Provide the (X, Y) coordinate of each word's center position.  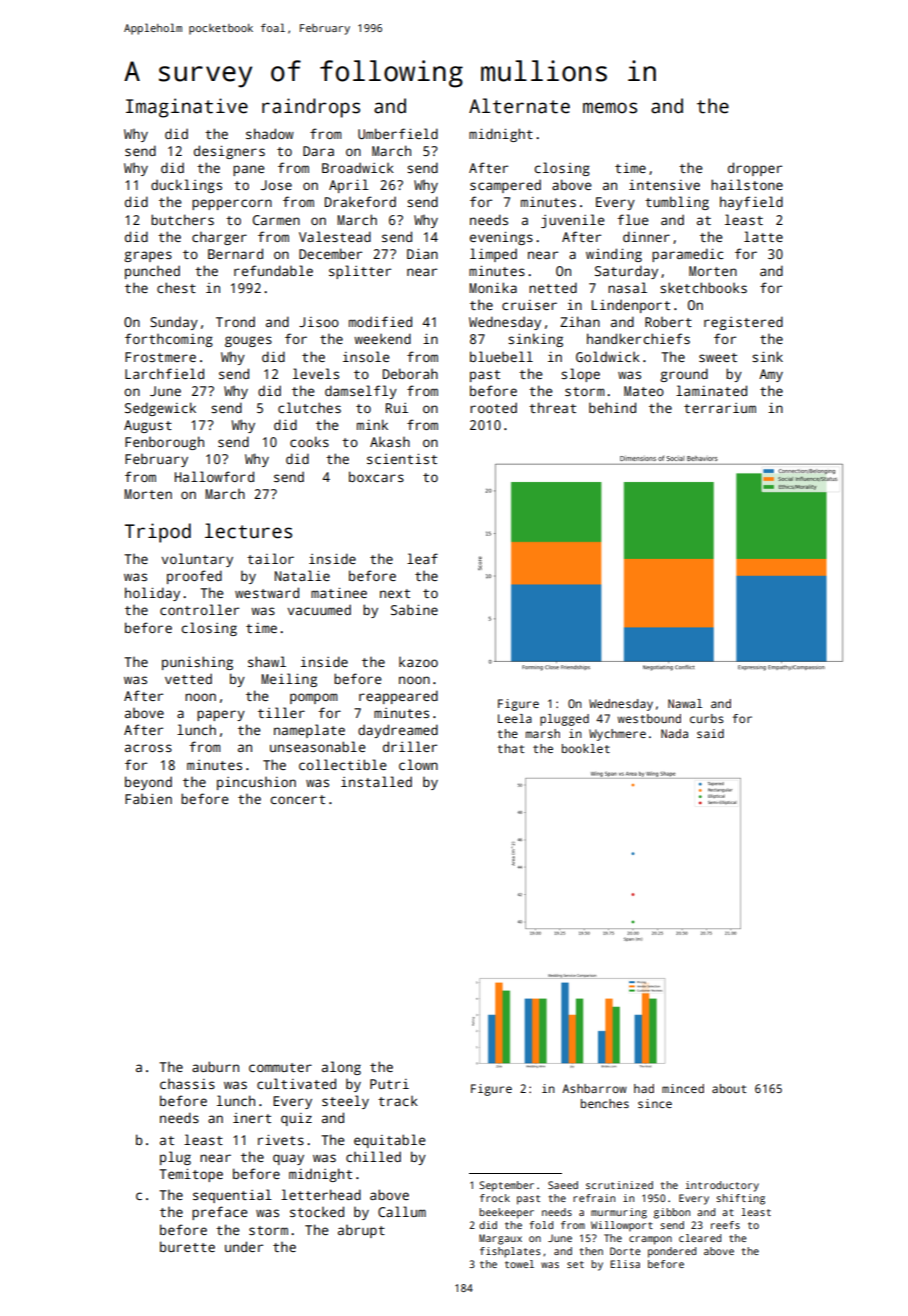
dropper (755, 169)
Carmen (276, 220)
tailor (270, 558)
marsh (543, 733)
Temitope (191, 1175)
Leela (515, 718)
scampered (505, 186)
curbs (707, 718)
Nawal (685, 703)
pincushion (256, 783)
